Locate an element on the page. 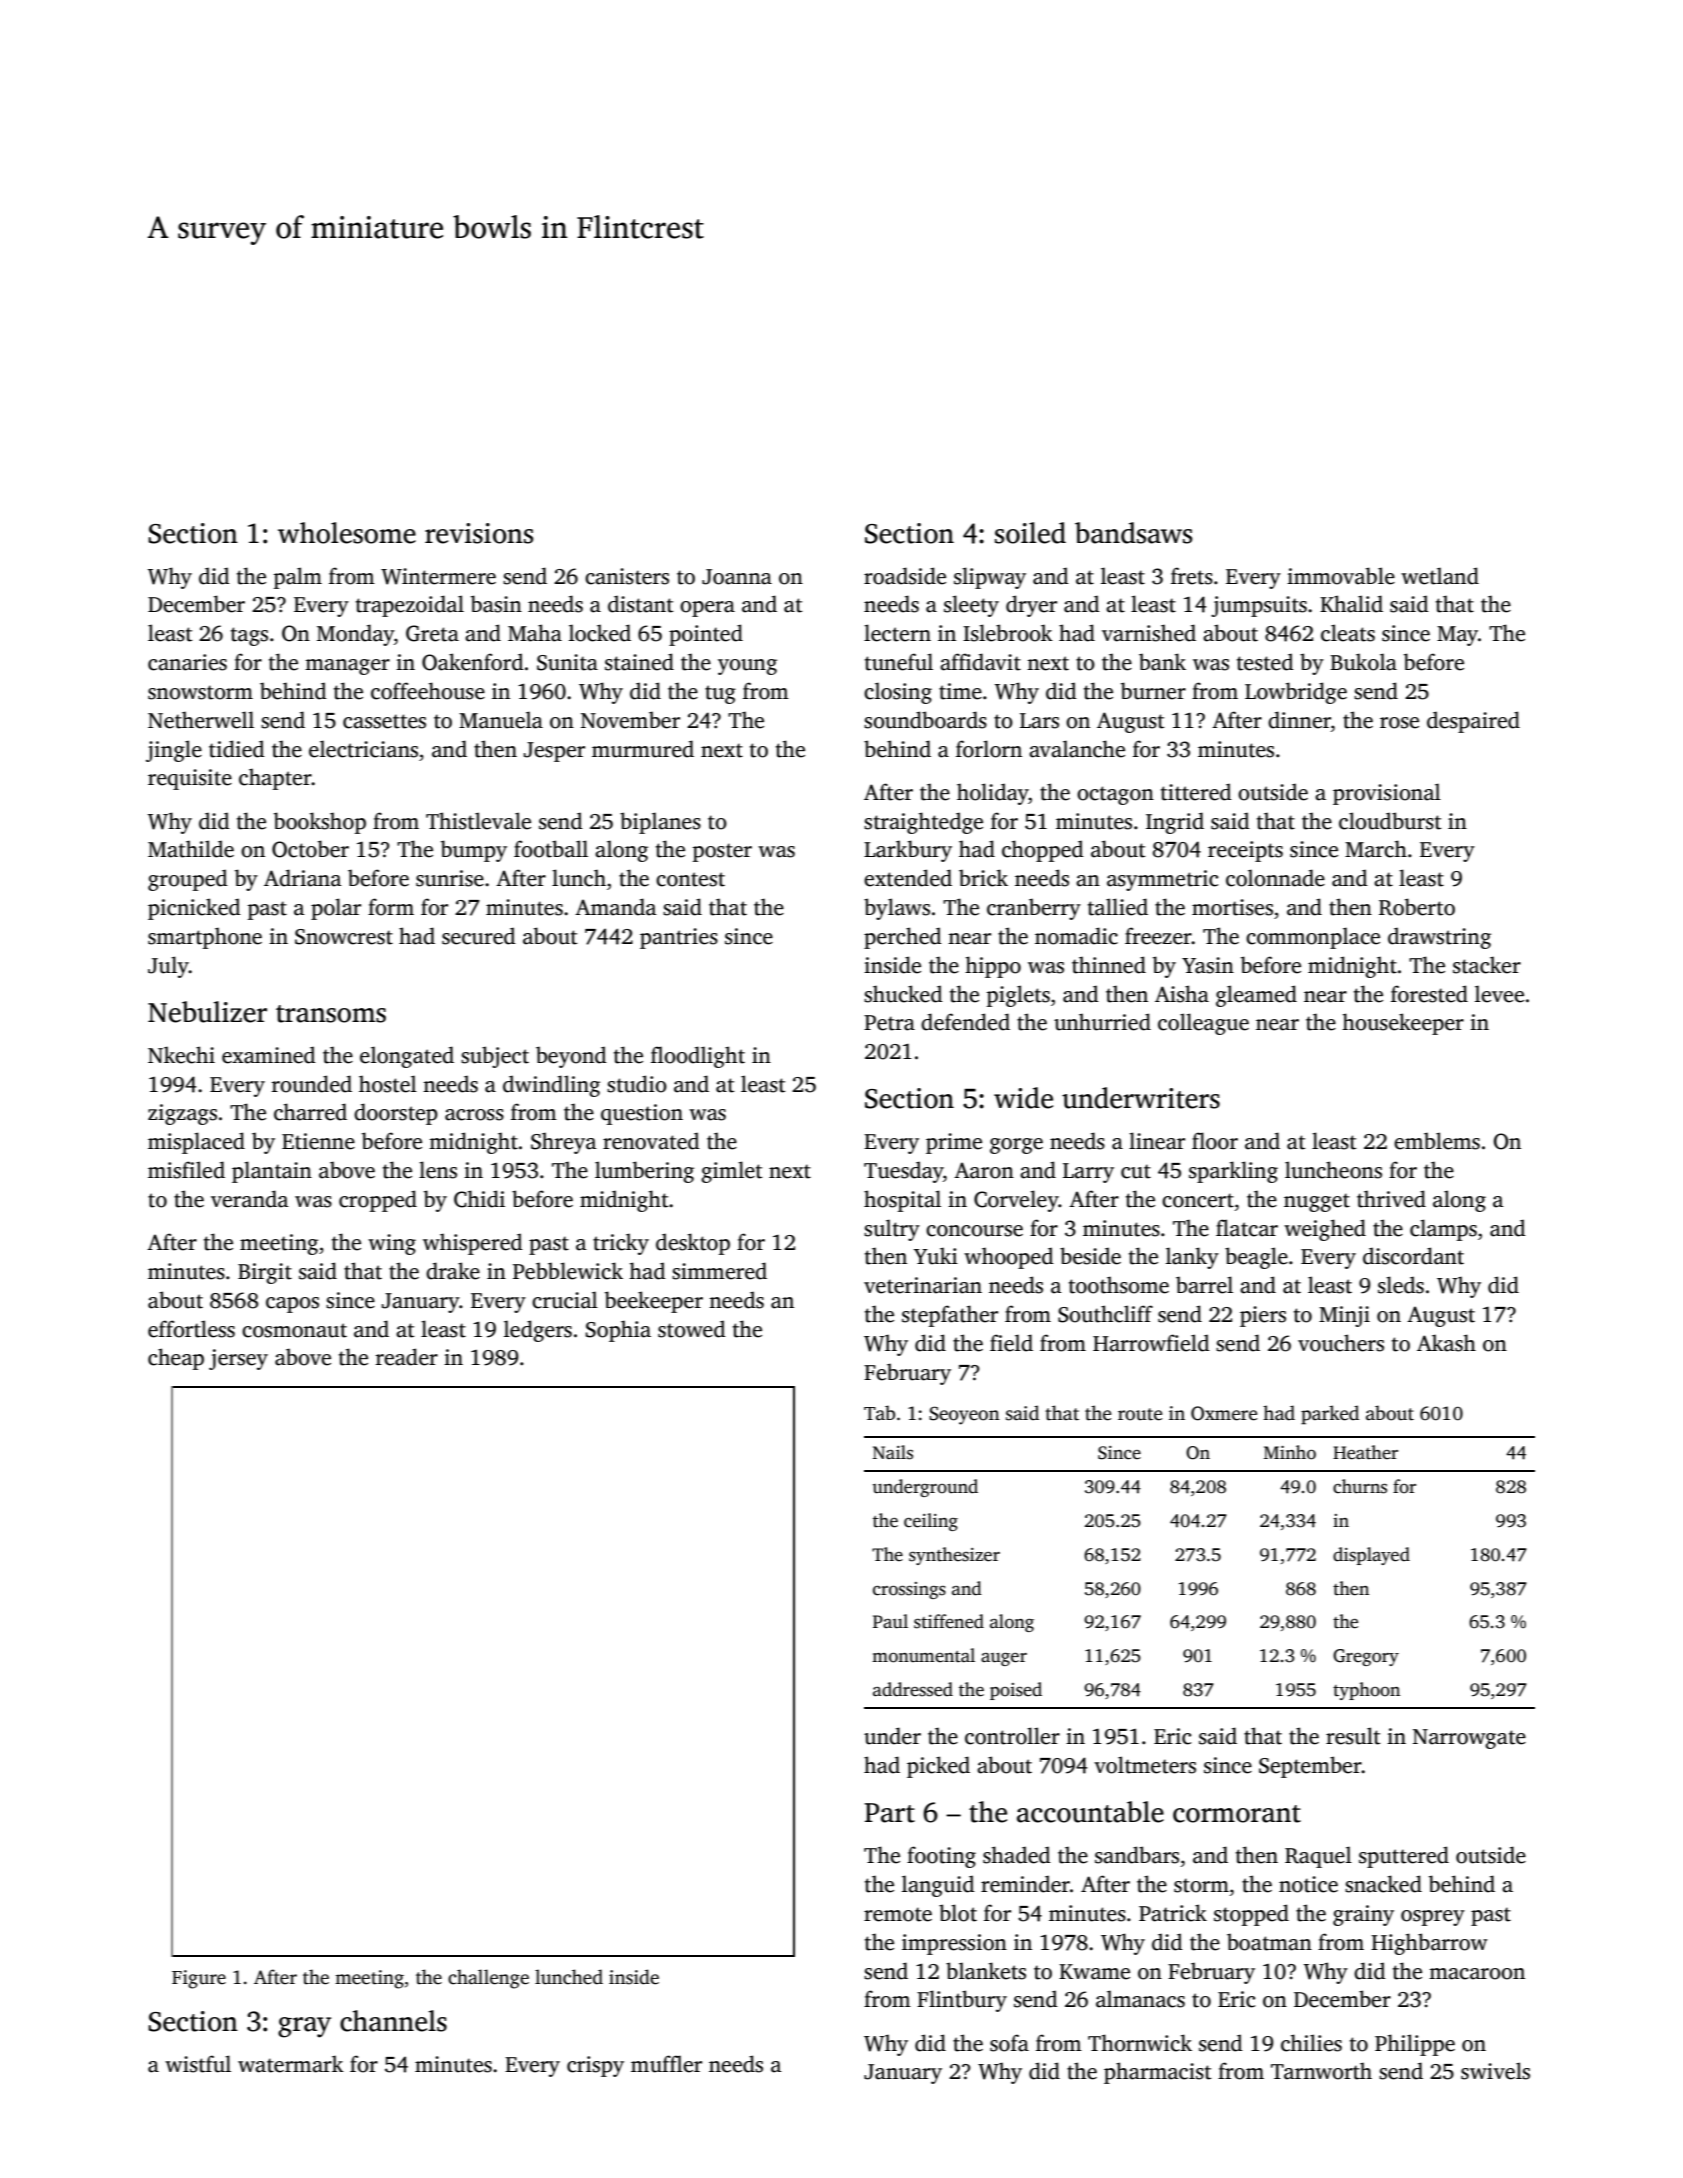 Image resolution: width=1683 pixels, height=2178 pixels. reader is located at coordinates (407, 1357).
